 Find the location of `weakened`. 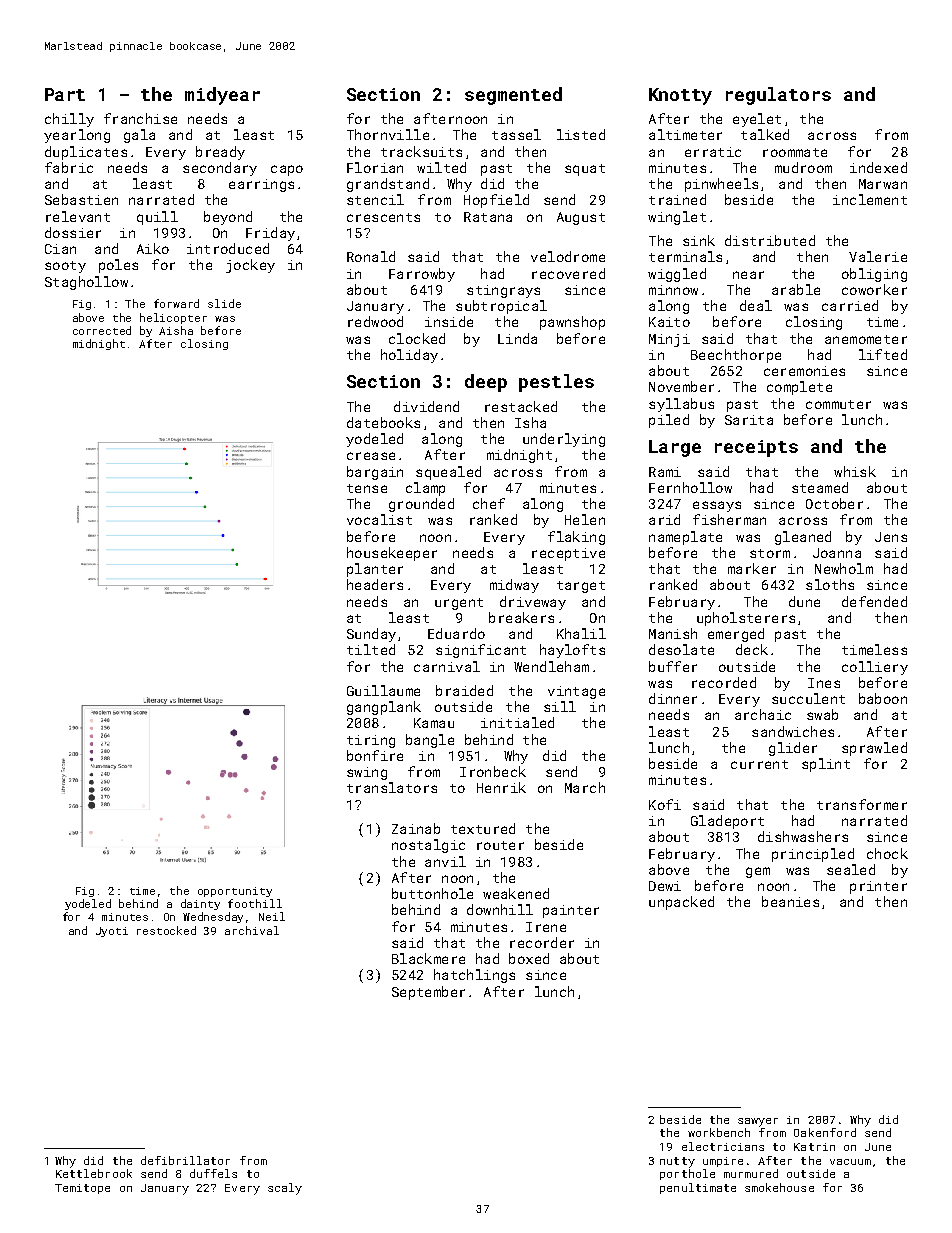

weakened is located at coordinates (516, 893).
